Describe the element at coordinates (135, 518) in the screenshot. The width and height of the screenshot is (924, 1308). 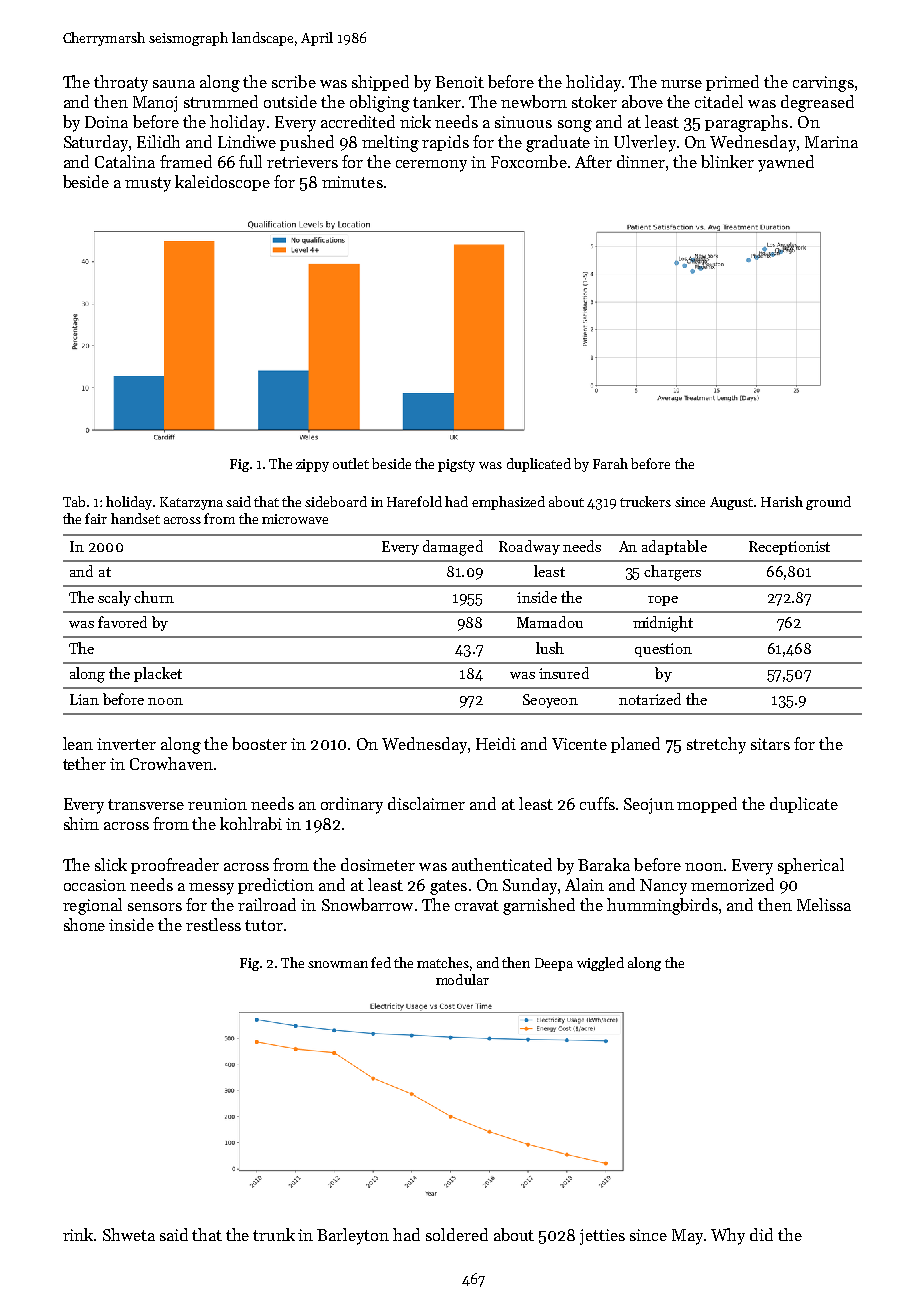
I see `handset` at that location.
